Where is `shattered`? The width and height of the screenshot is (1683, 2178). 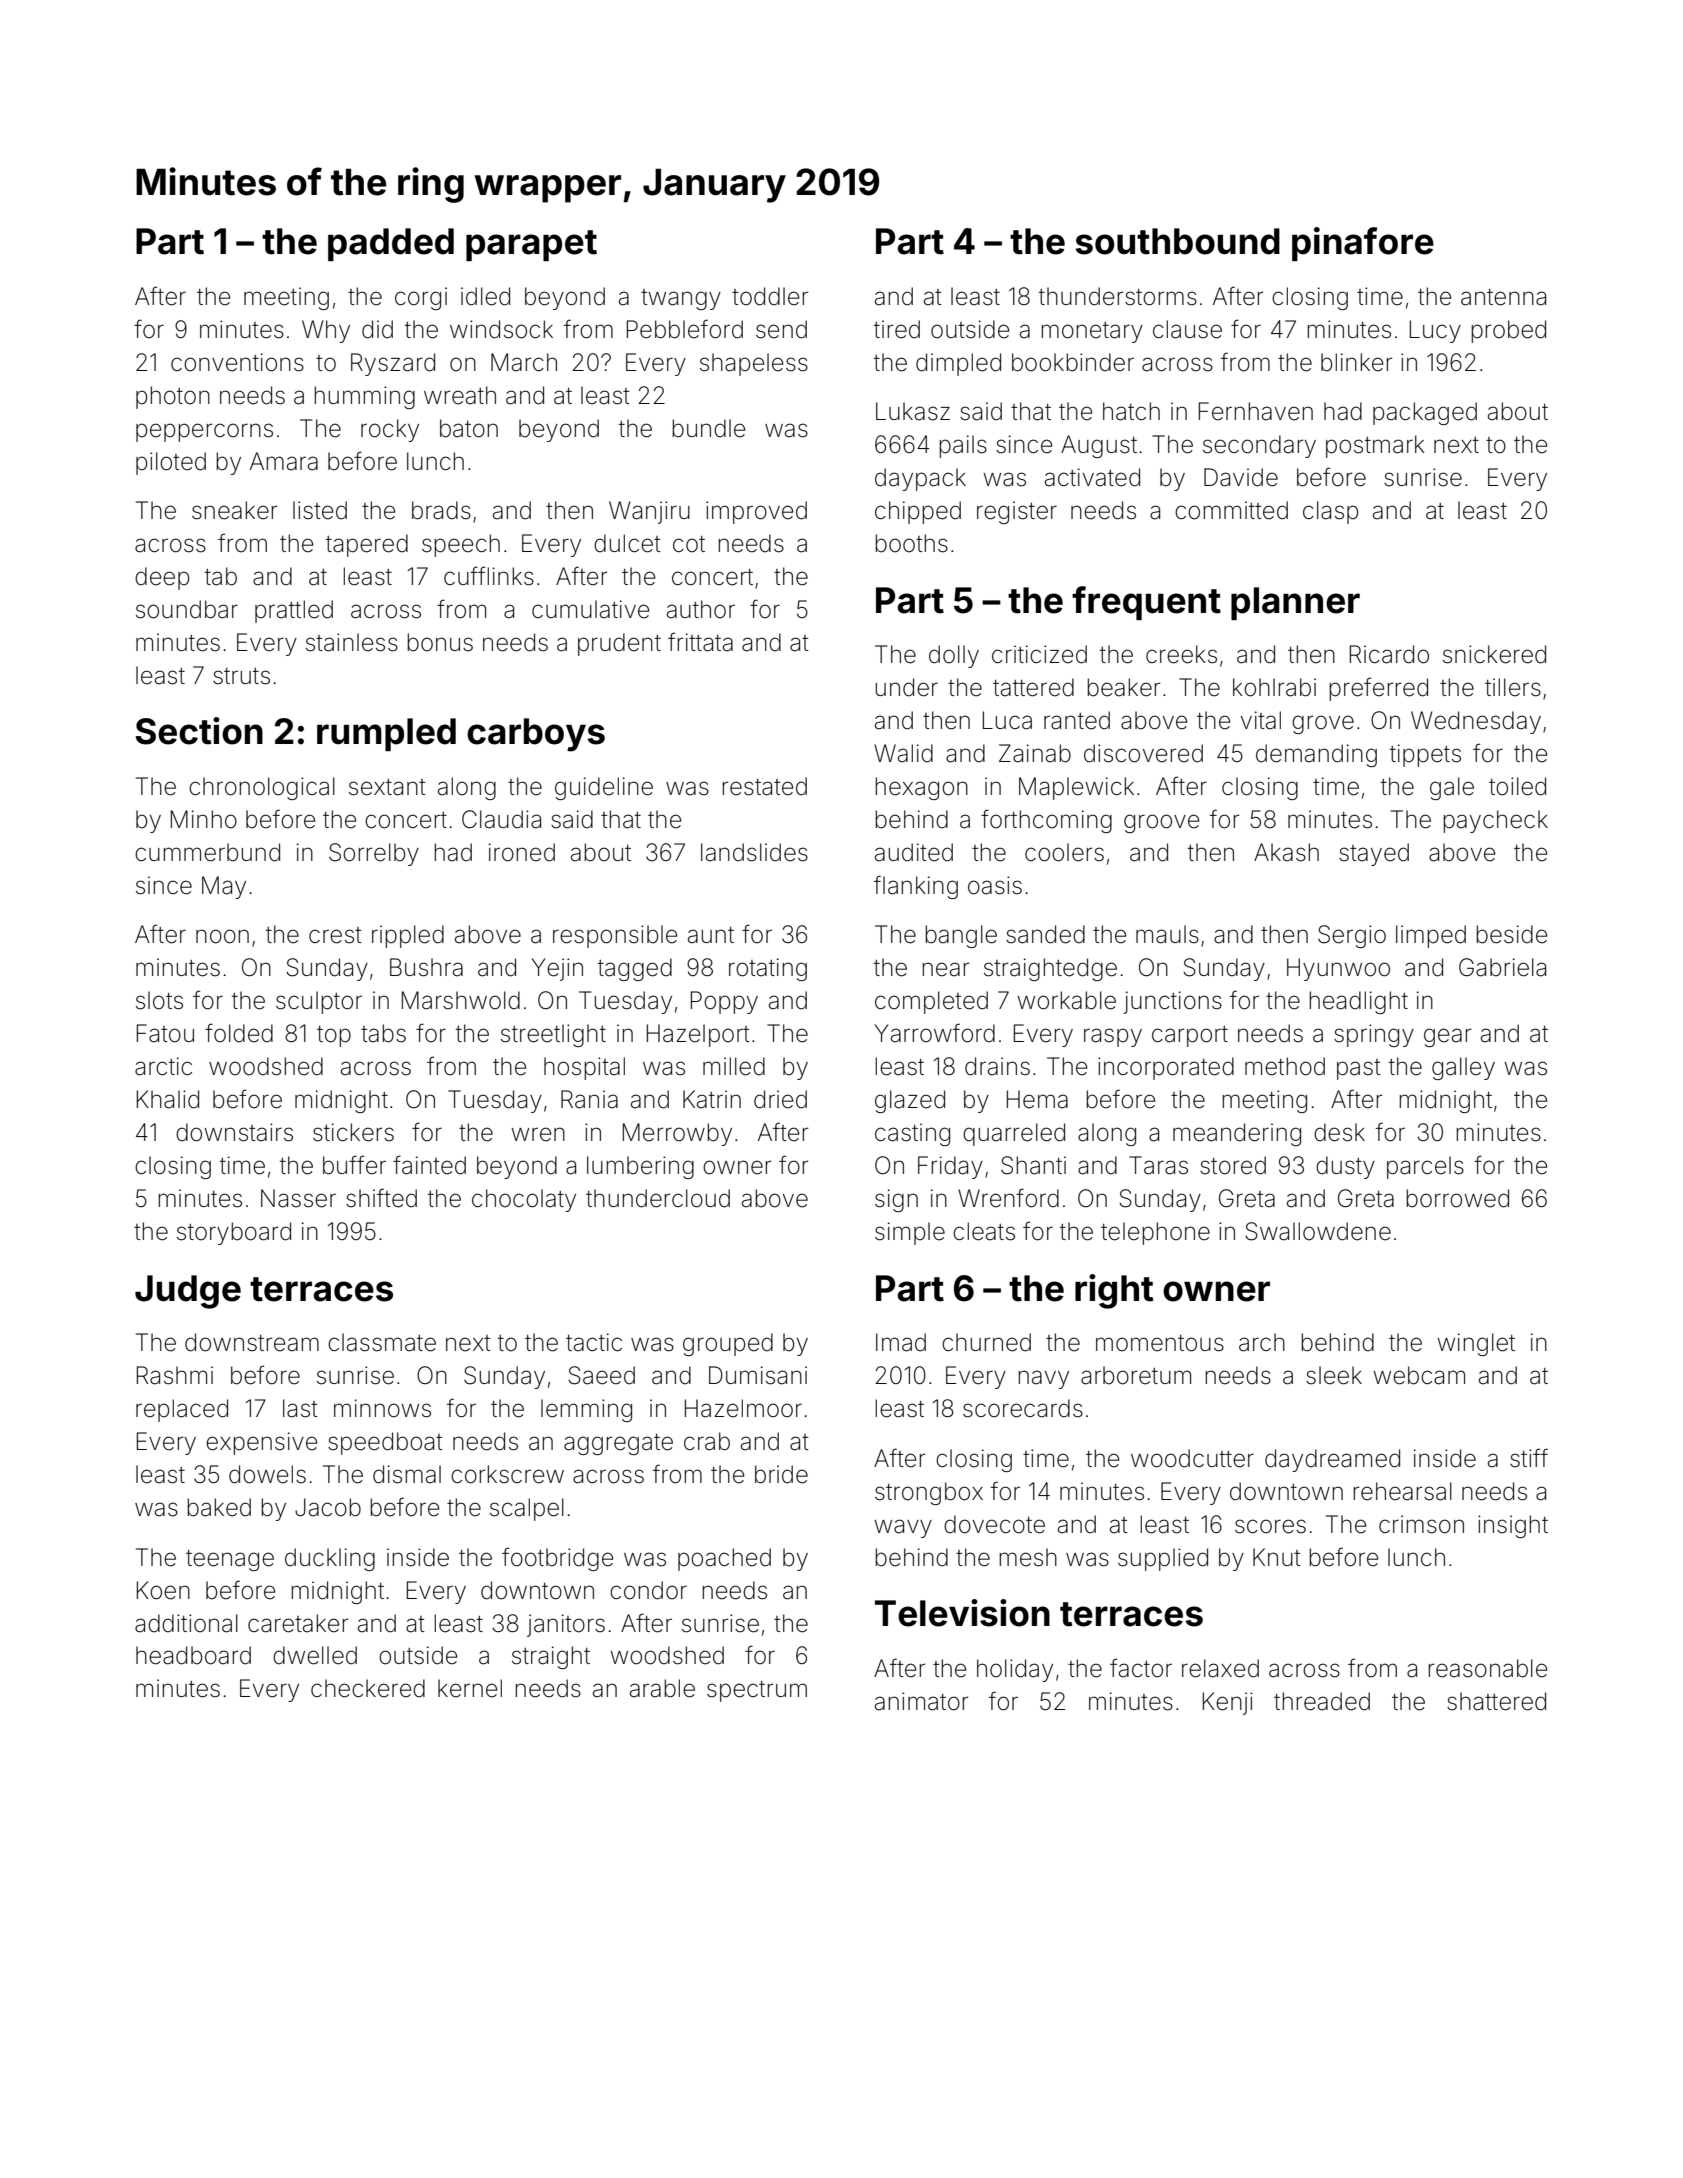 shattered is located at coordinates (1496, 1701).
